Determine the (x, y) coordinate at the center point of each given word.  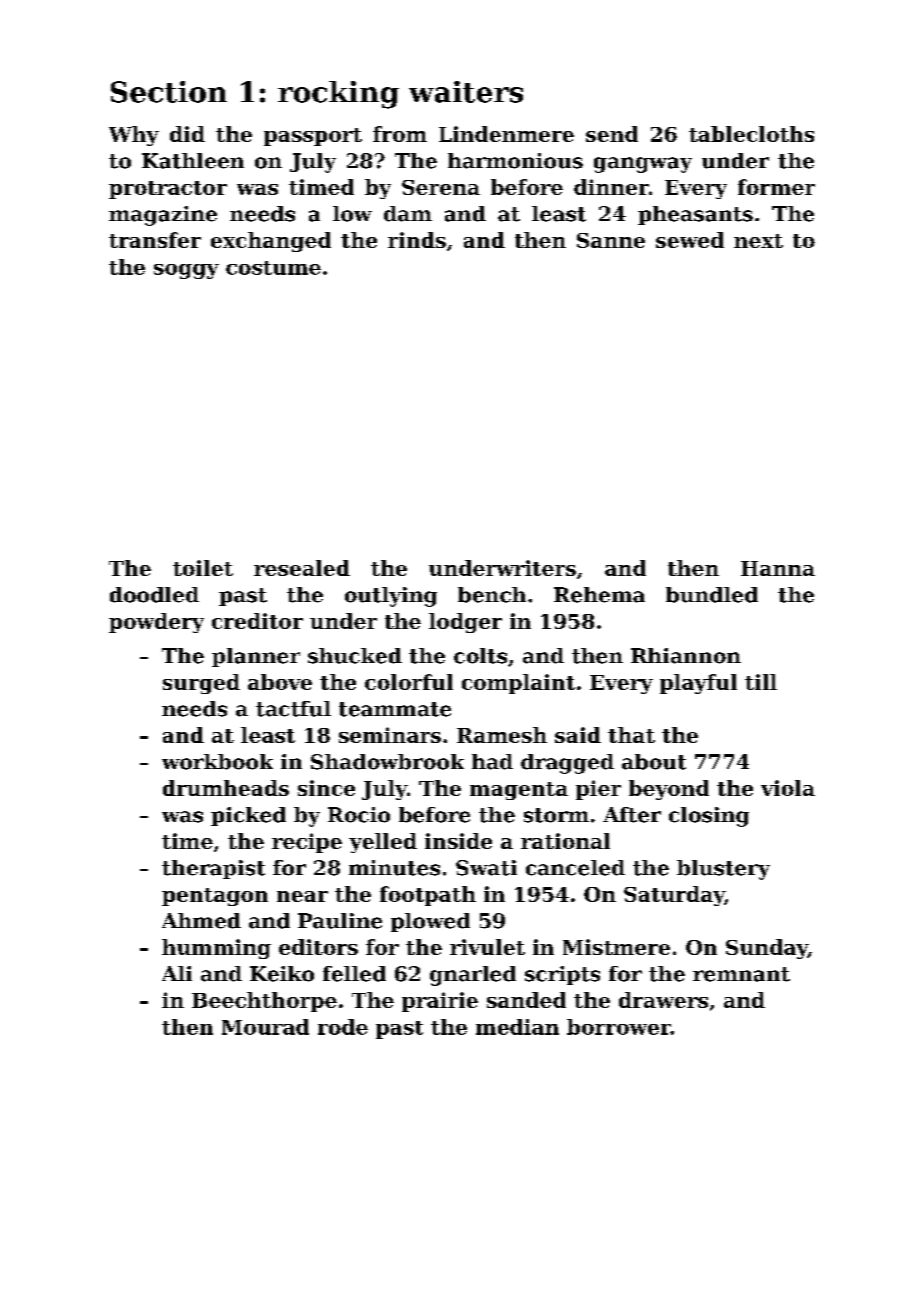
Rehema (599, 595)
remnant (741, 974)
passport (313, 137)
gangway (643, 165)
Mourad (265, 1027)
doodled (154, 595)
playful (698, 684)
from (400, 134)
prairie (440, 1002)
